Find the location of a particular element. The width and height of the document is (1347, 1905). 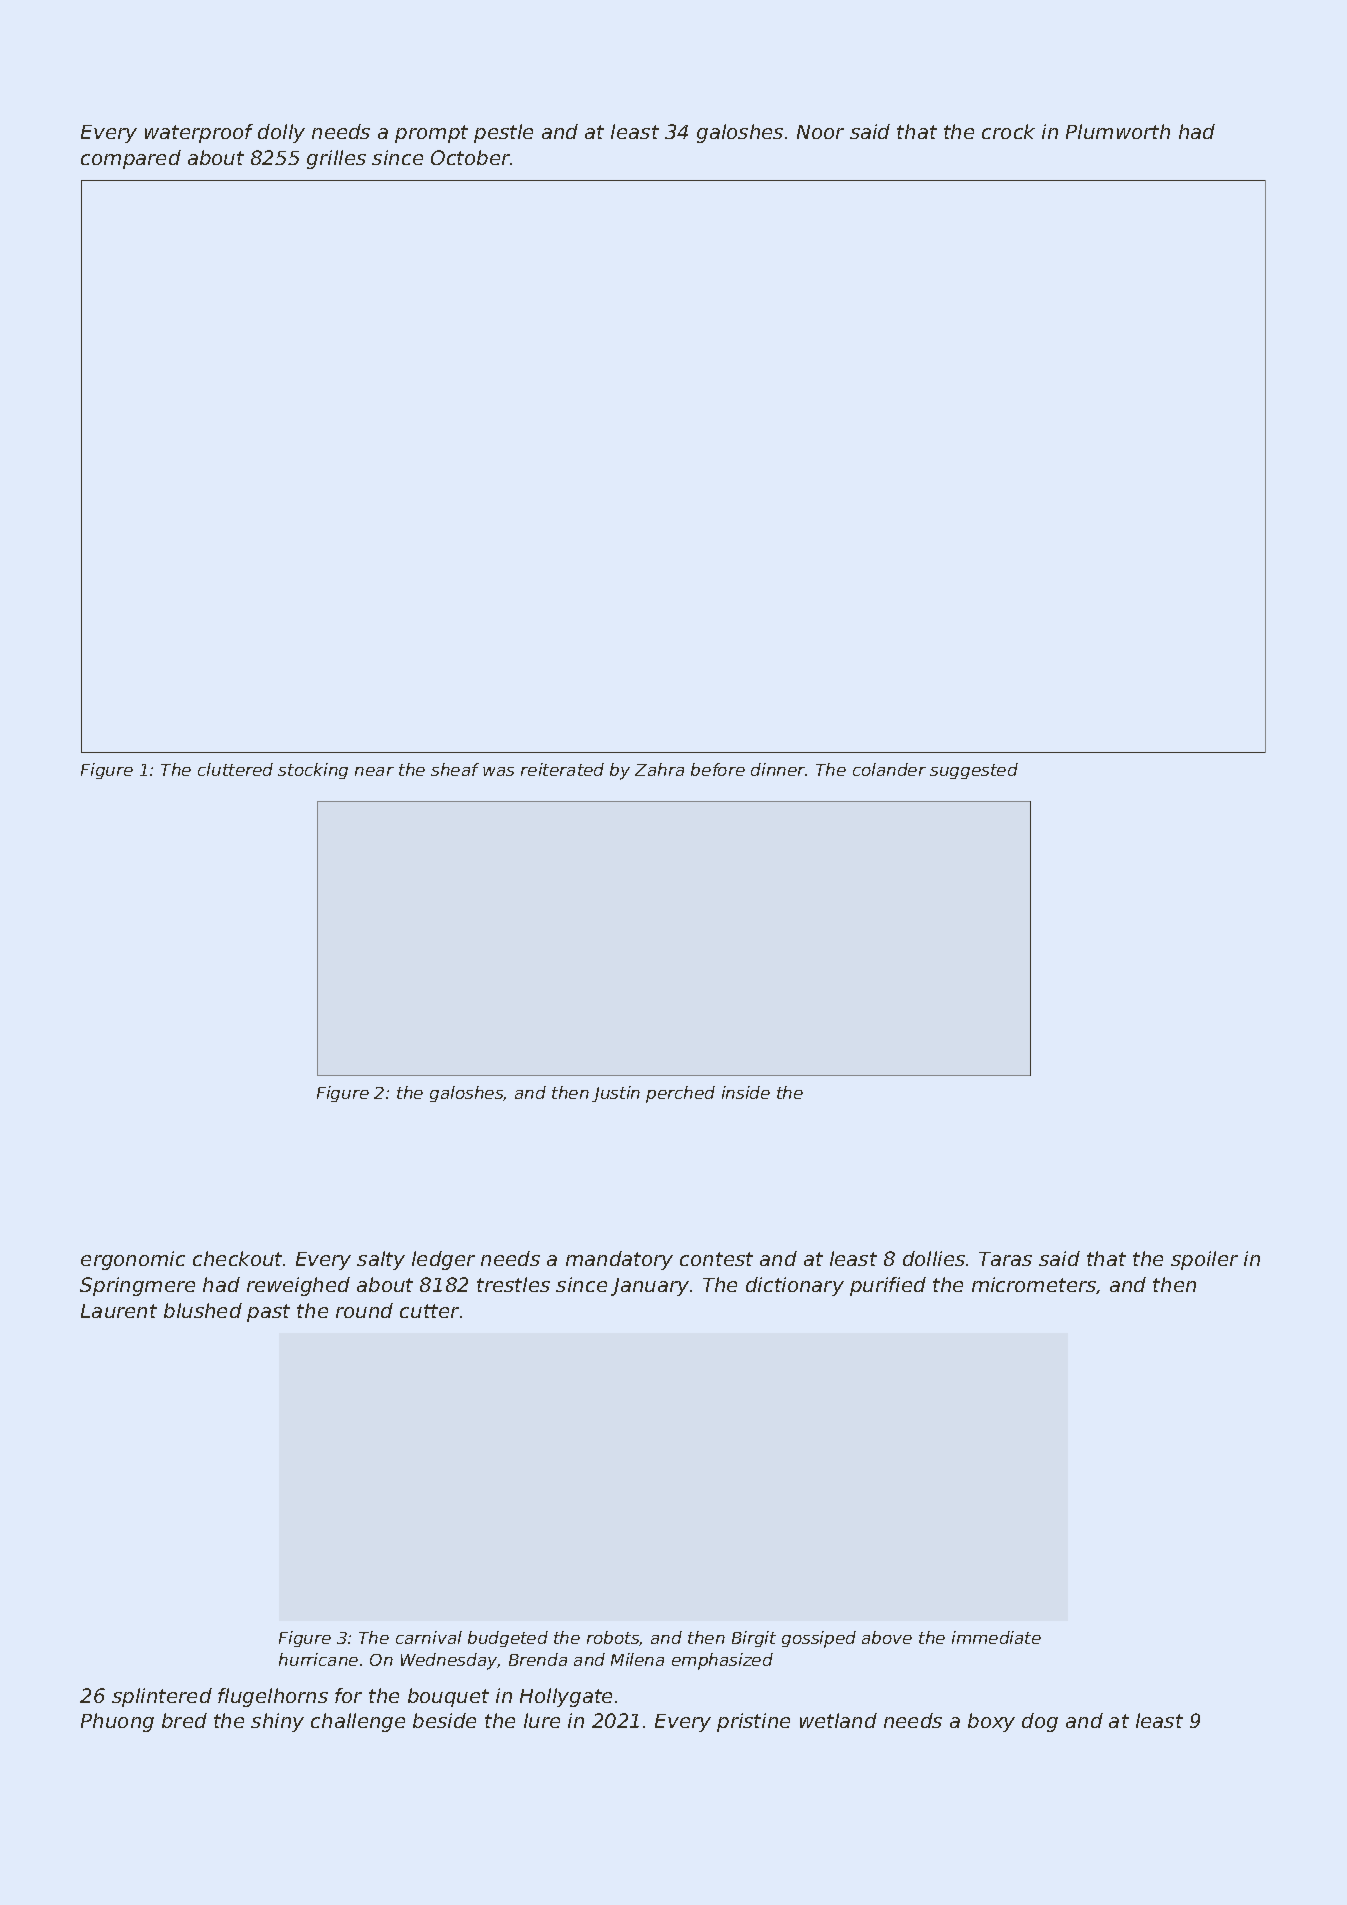

Noor is located at coordinates (820, 132).
